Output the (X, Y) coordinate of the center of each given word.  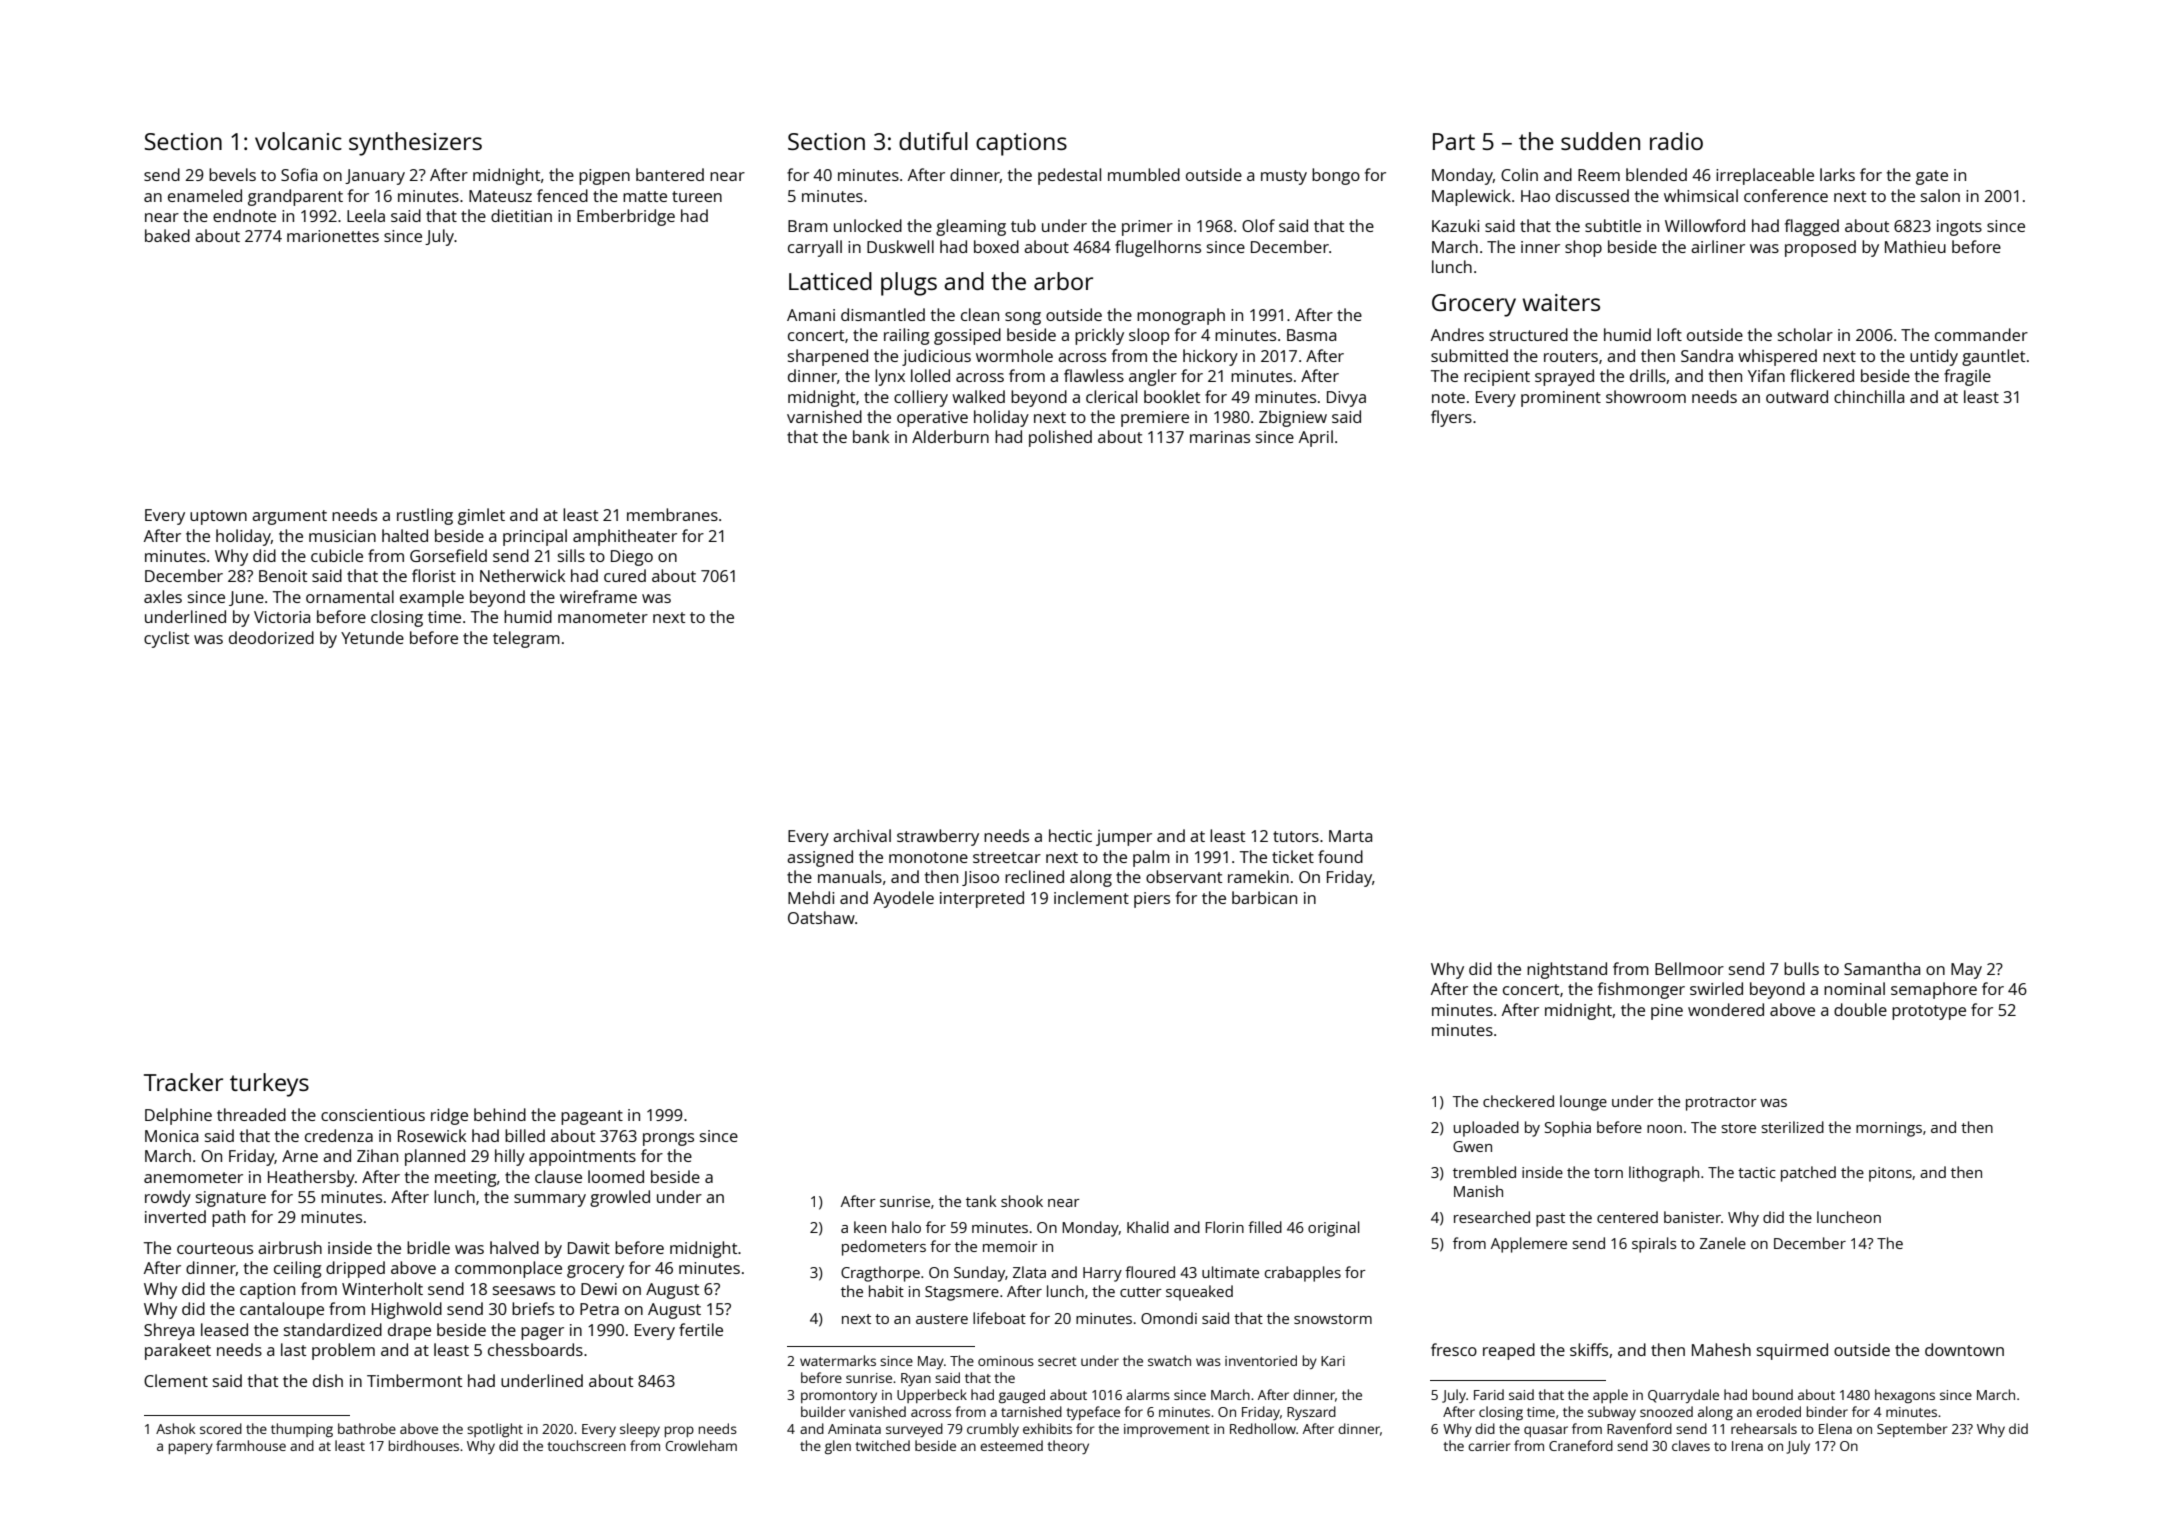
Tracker (183, 1082)
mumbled (1144, 174)
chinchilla (1869, 396)
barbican (1264, 897)
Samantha (1882, 968)
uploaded (1486, 1129)
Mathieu (1915, 246)
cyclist (166, 639)
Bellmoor (1689, 968)
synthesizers (415, 144)
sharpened (828, 357)
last (293, 1349)
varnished (824, 416)
